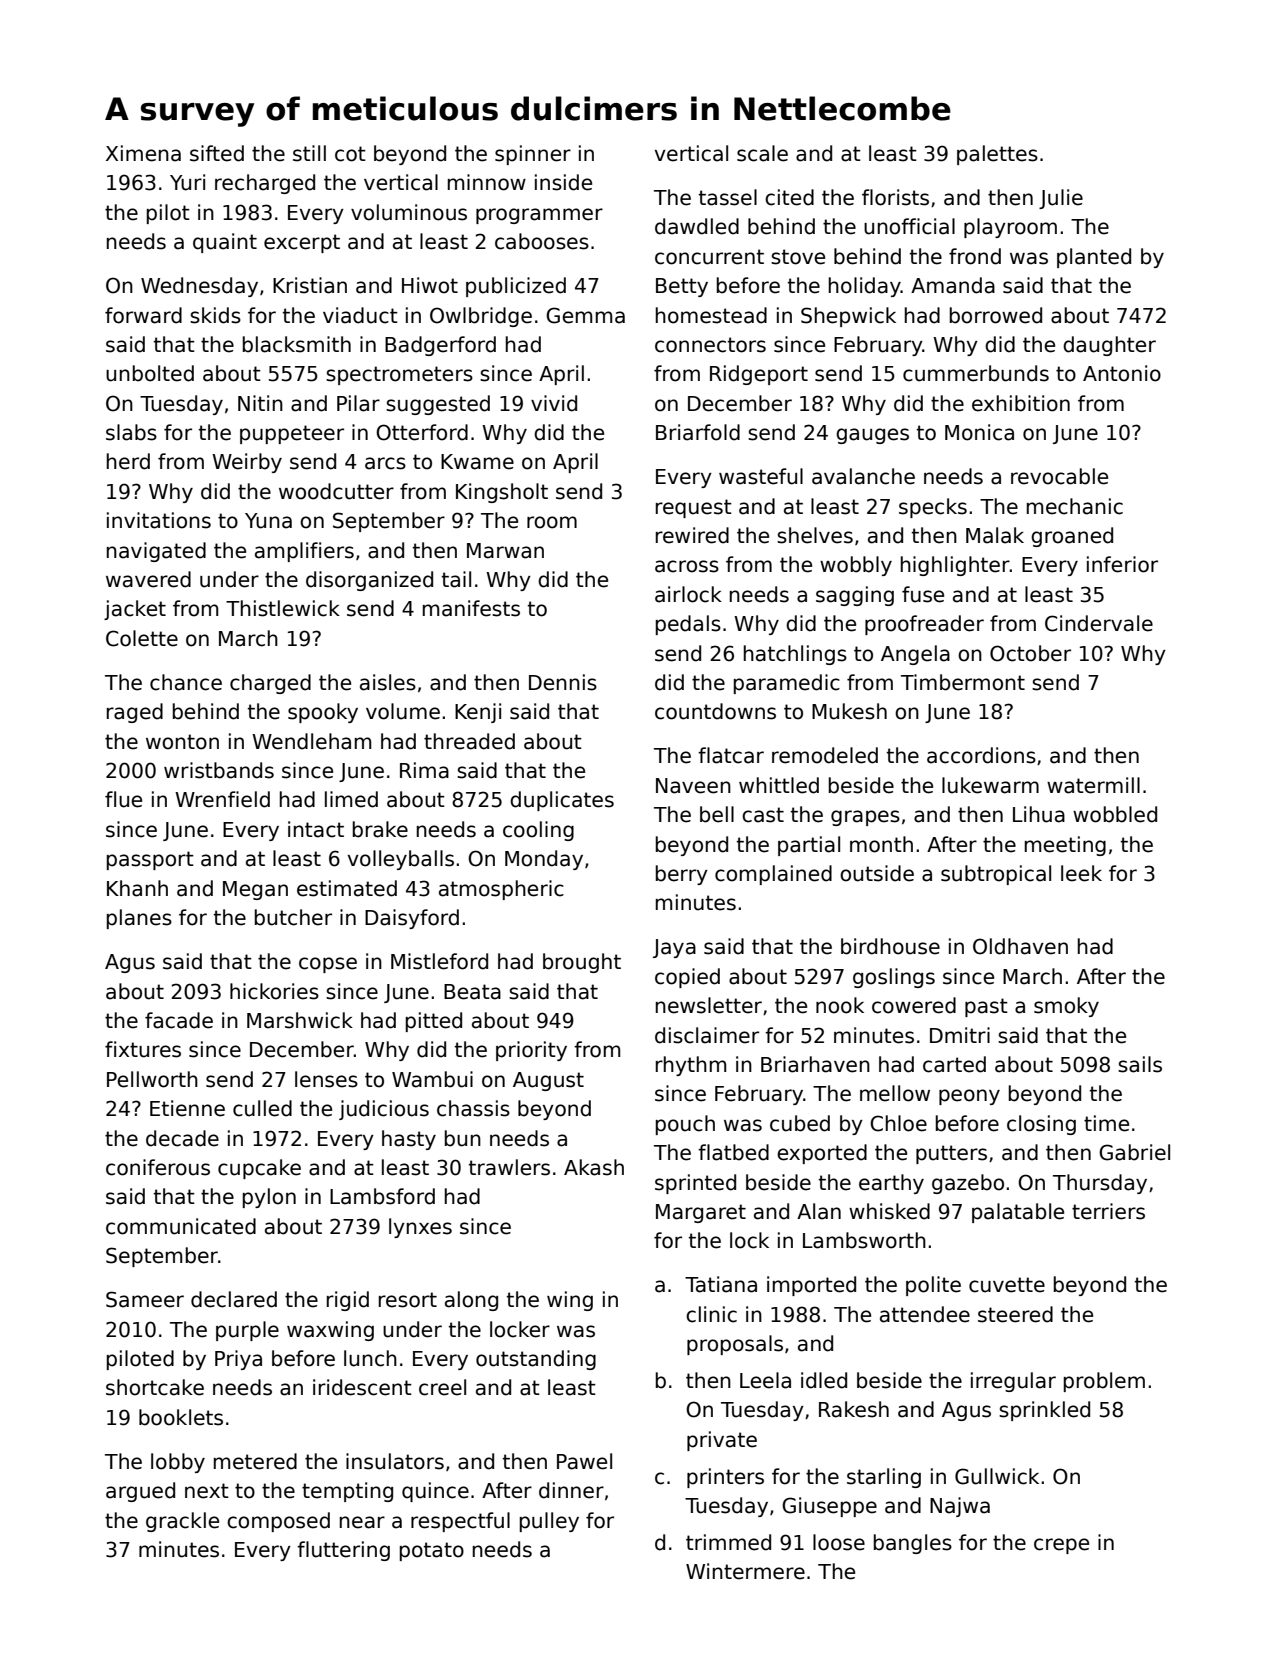  What do you see at coordinates (763, 815) in the screenshot?
I see `cast` at bounding box center [763, 815].
